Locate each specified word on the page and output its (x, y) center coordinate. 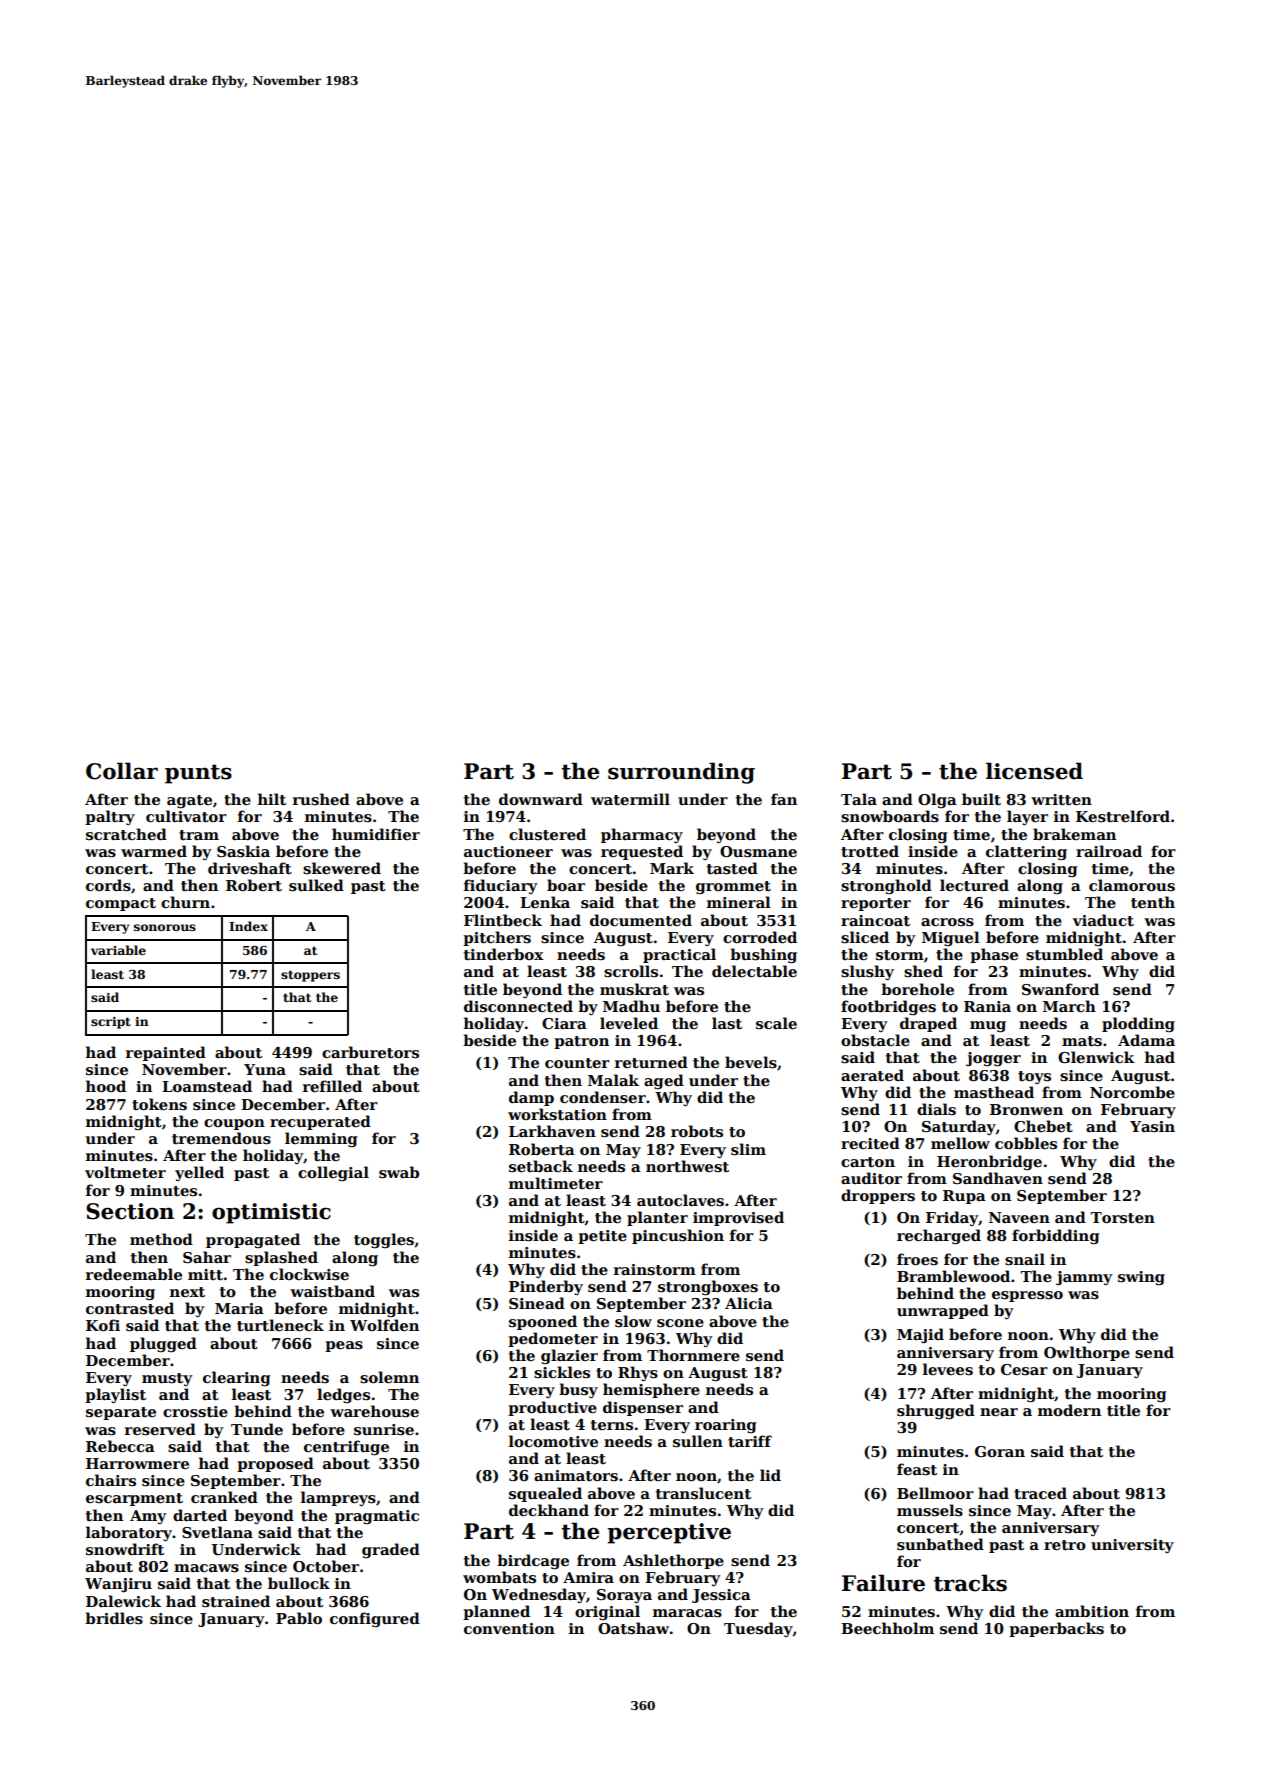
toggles (384, 1241)
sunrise (384, 1430)
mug (988, 1027)
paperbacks (1056, 1629)
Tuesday (758, 1629)
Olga (937, 801)
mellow (960, 1143)
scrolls (631, 971)
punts (198, 774)
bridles (114, 1618)
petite (602, 1237)
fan (784, 799)
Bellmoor (935, 1493)
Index (248, 926)
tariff (750, 1441)
